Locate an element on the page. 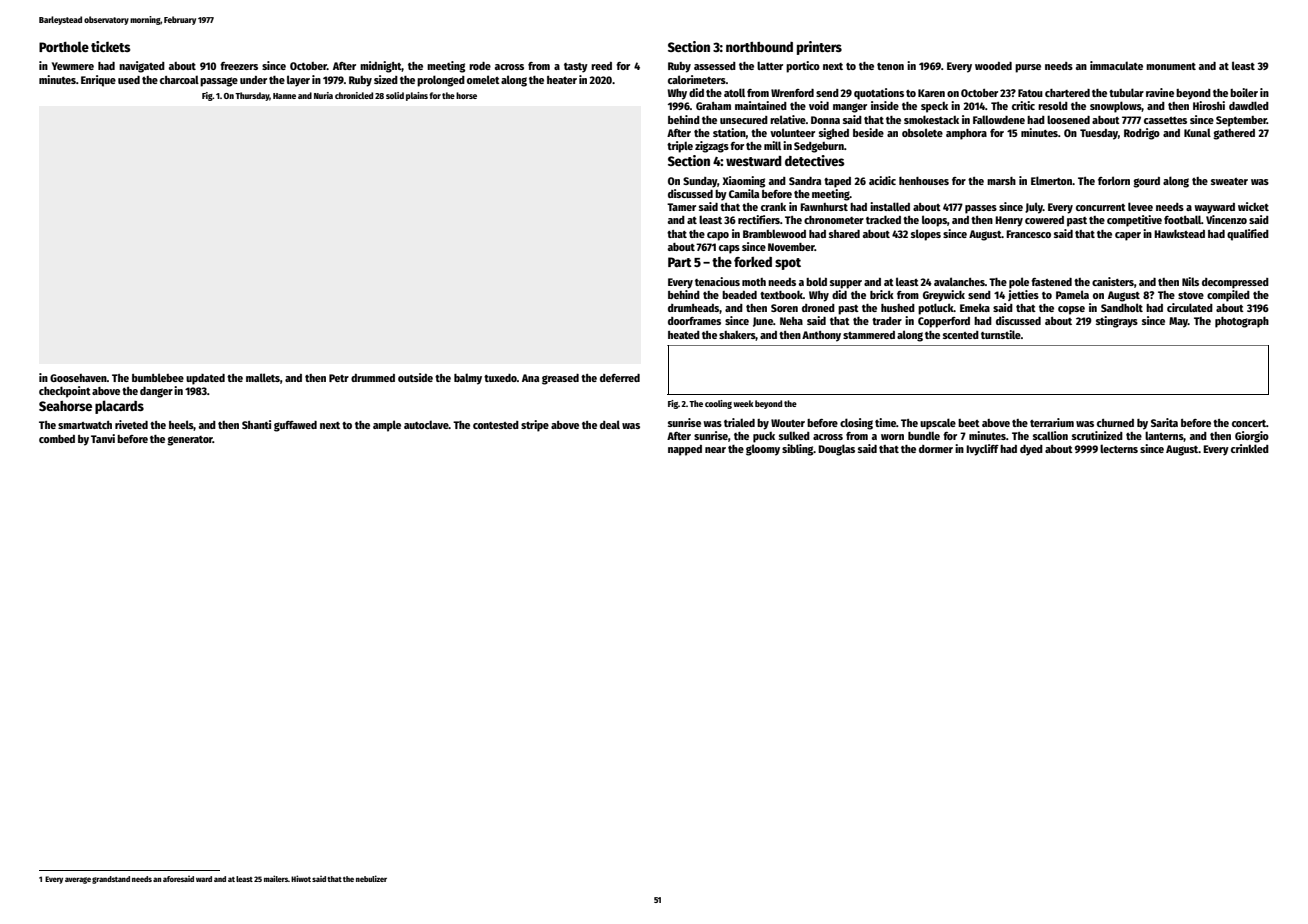 This page has height=924, width=1308. Enrique is located at coordinates (98, 81).
